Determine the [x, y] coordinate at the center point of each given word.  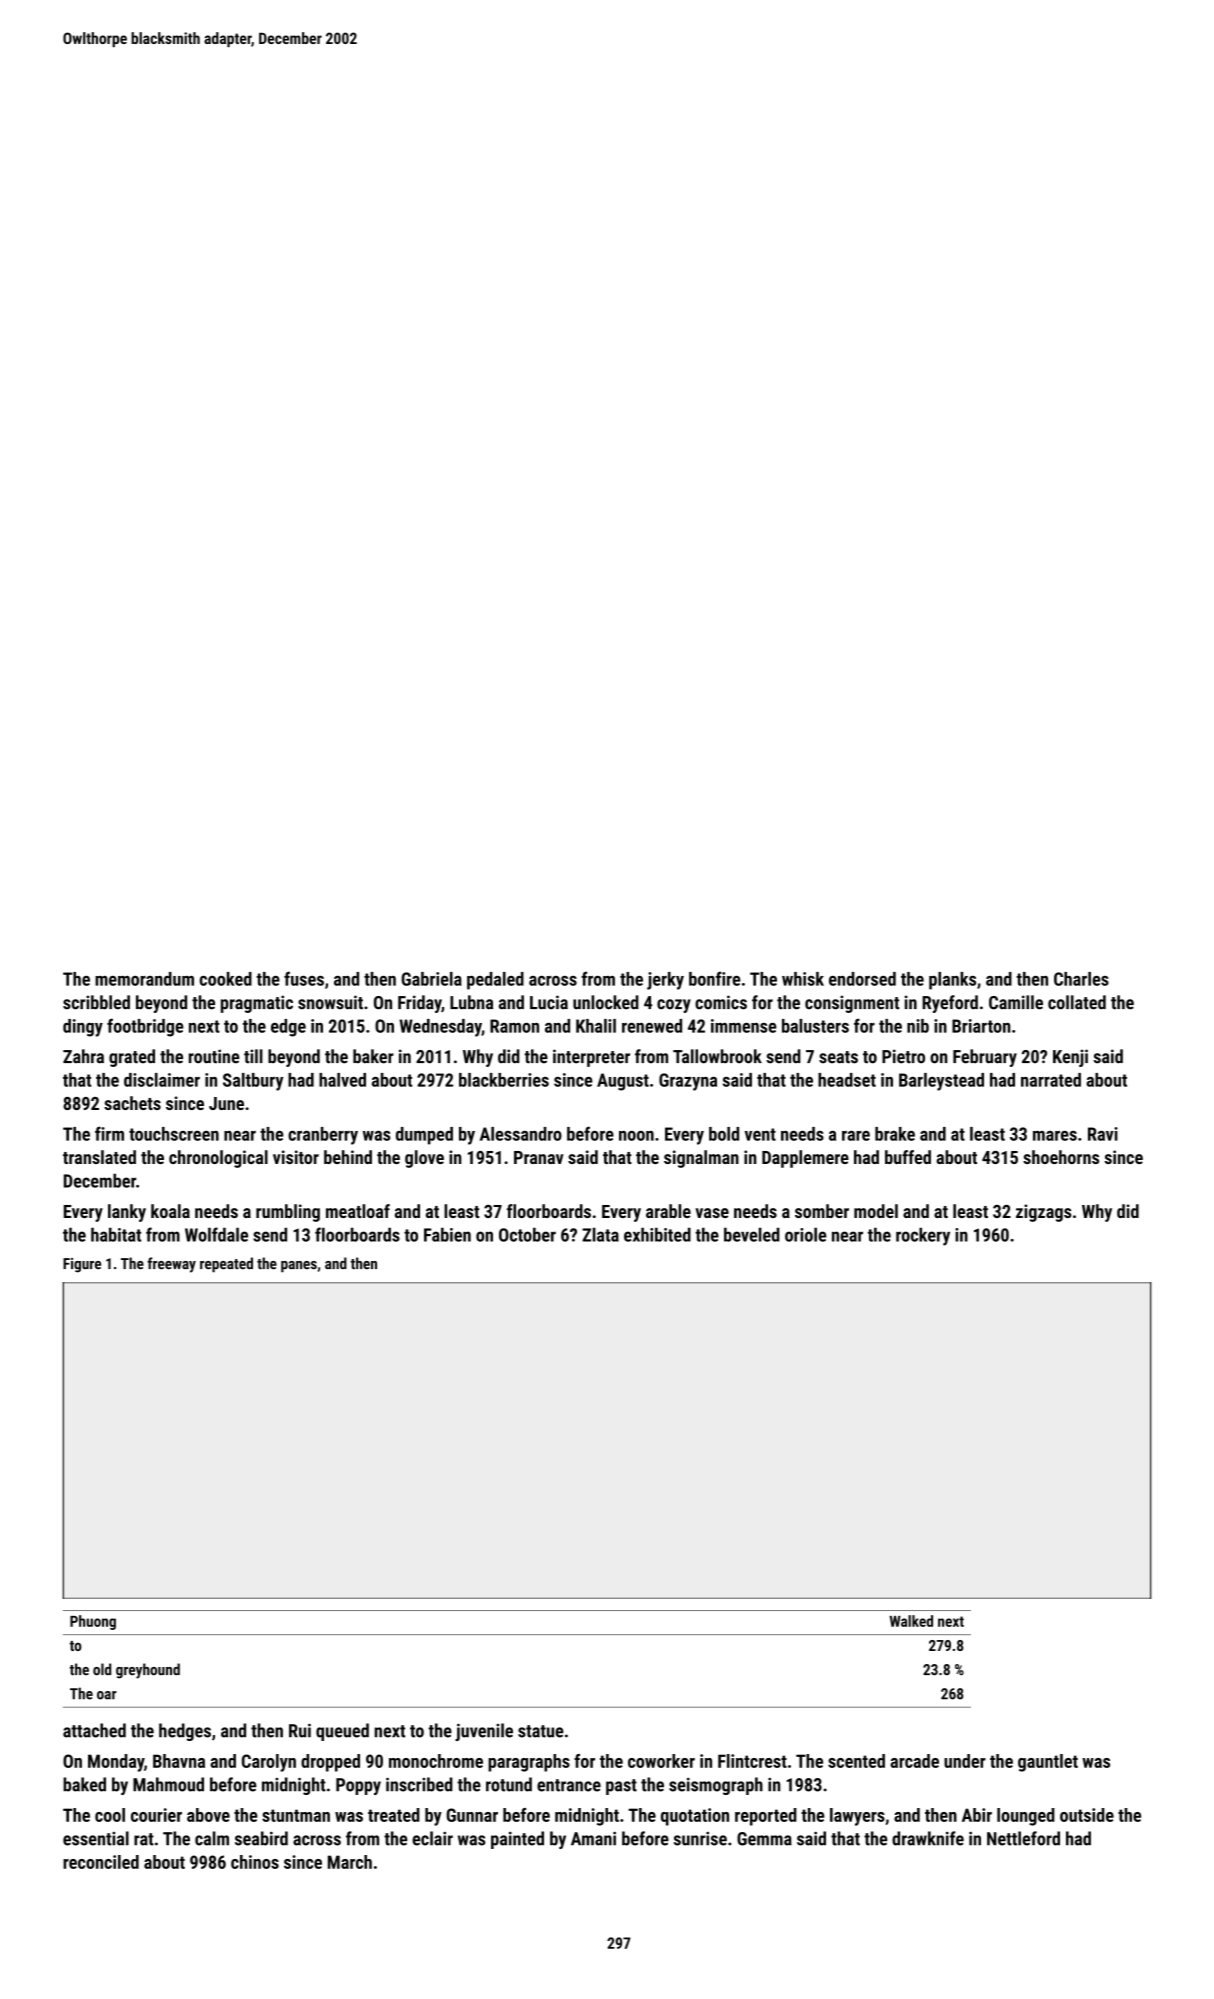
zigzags [1044, 1213]
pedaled [495, 981]
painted [517, 1840]
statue [541, 1731]
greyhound [148, 1671]
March [350, 1862]
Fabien [447, 1234]
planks [952, 981]
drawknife [928, 1838]
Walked [911, 1621]
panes [299, 1267]
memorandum [144, 979]
